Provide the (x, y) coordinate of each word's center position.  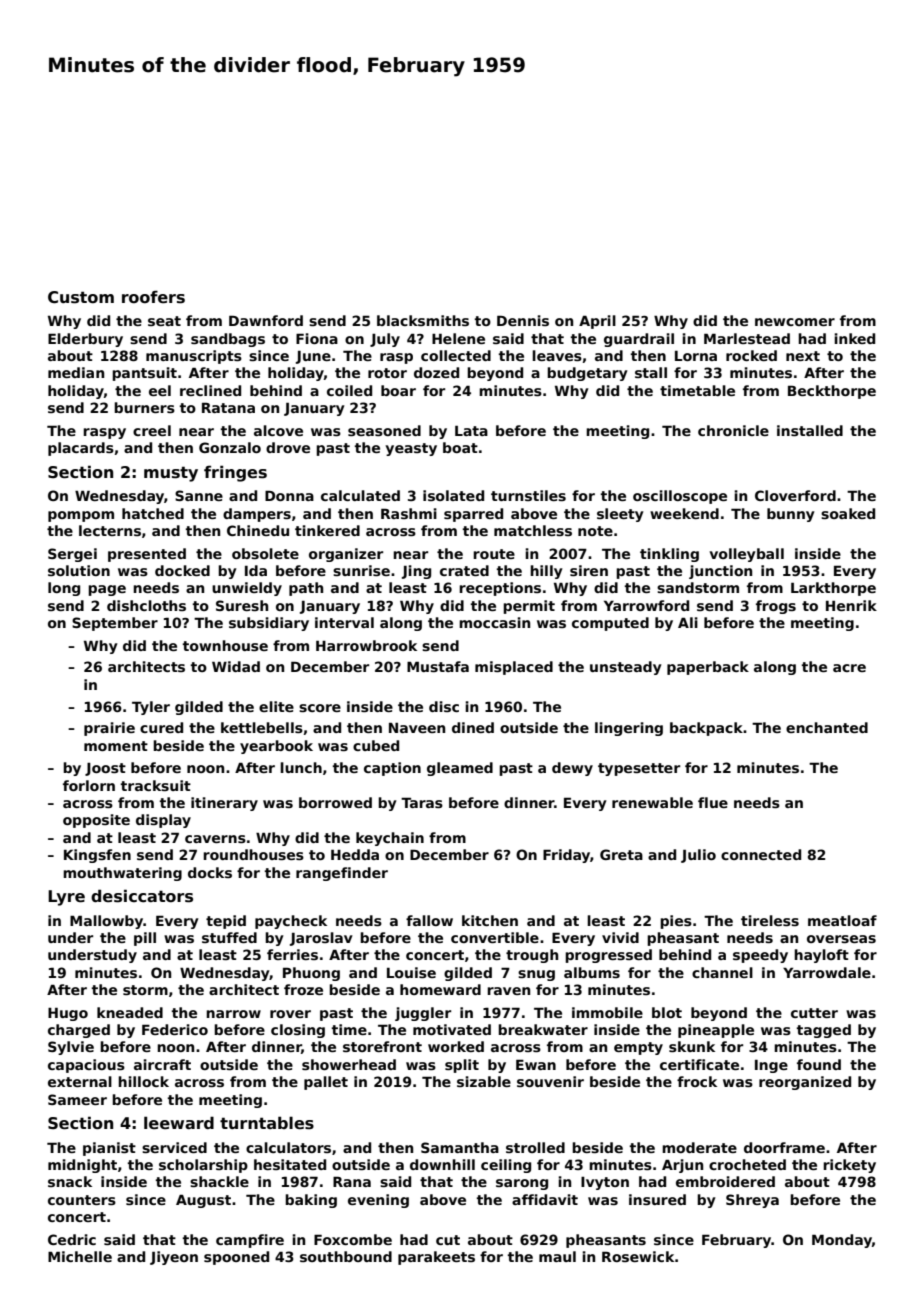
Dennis (523, 320)
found (819, 1064)
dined (473, 727)
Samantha (460, 1147)
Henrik (851, 605)
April (597, 322)
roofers (153, 297)
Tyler (151, 708)
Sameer (77, 1099)
